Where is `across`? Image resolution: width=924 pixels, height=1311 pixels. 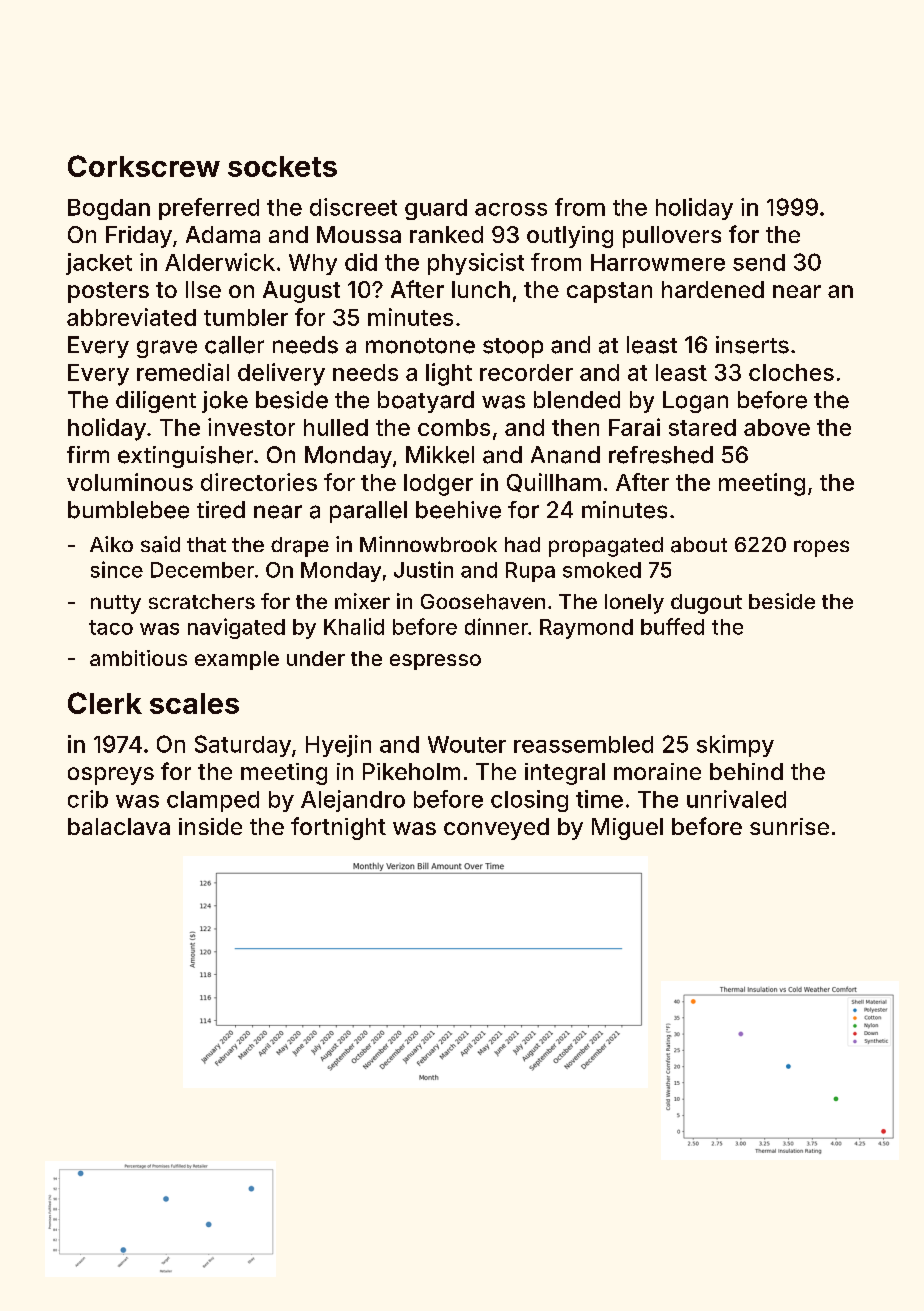
across is located at coordinates (511, 209).
